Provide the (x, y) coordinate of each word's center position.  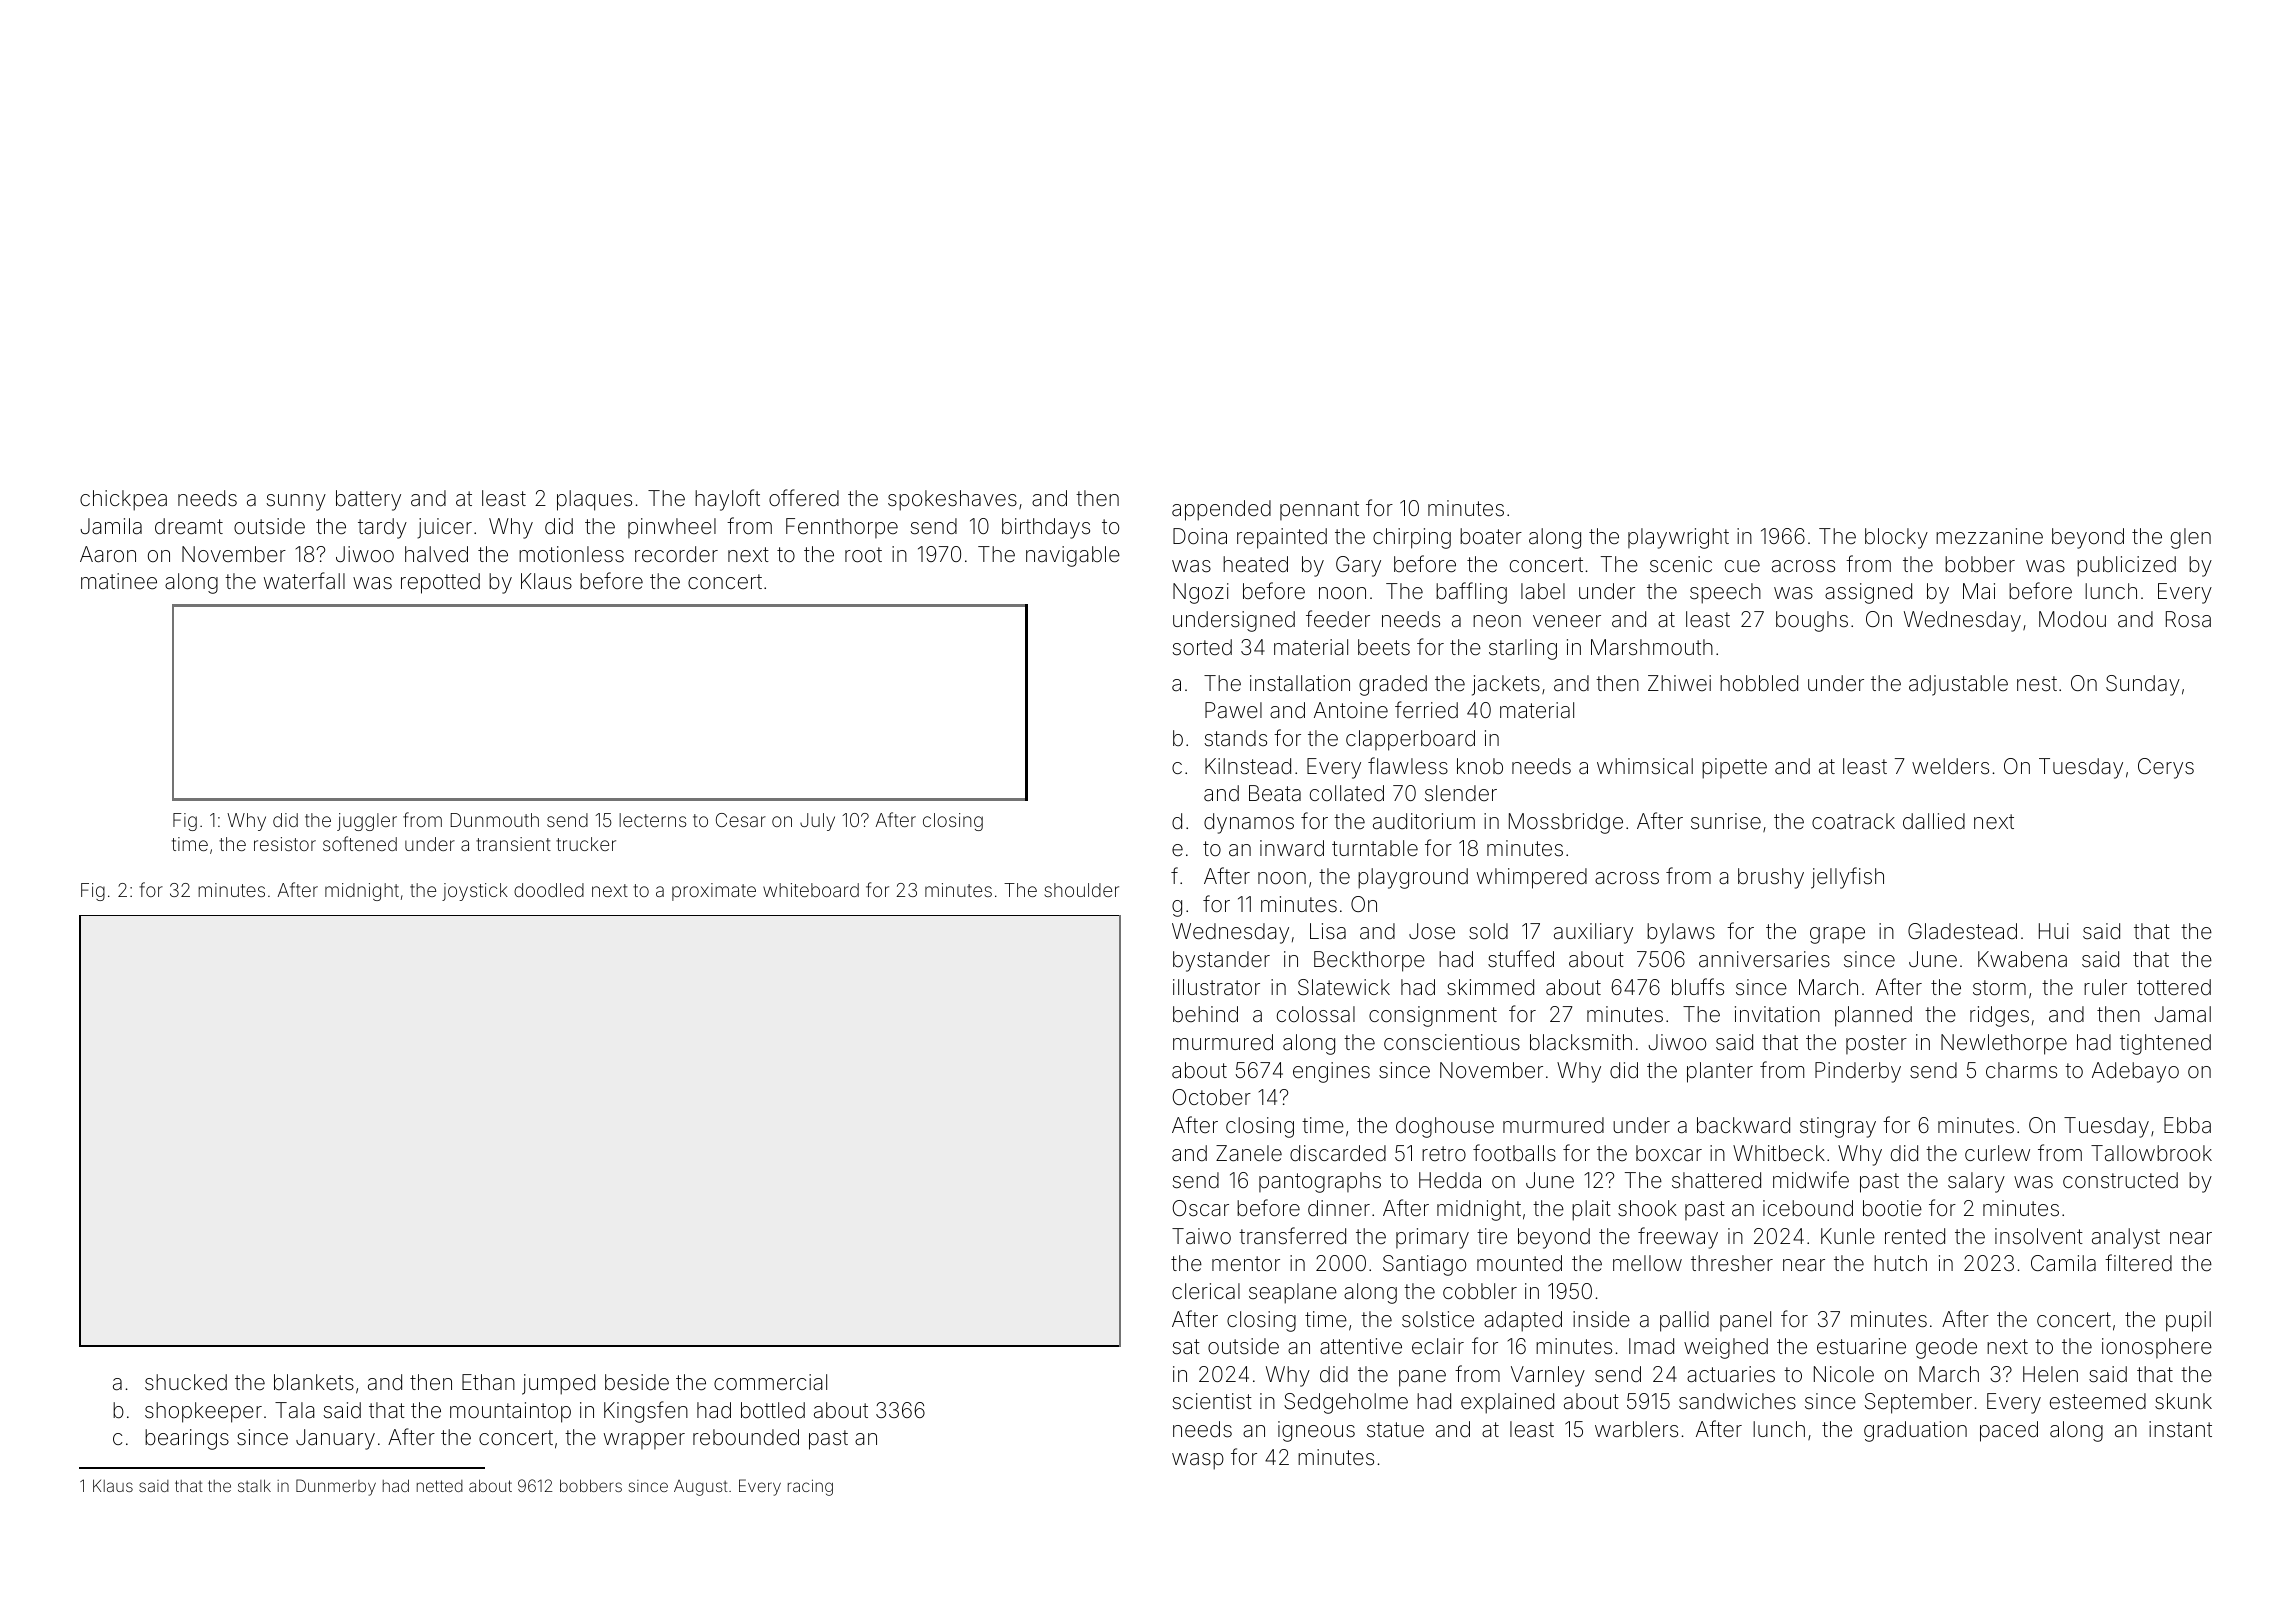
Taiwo (1201, 1236)
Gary (1358, 566)
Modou (2072, 619)
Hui (2054, 931)
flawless (1408, 766)
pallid (1684, 1321)
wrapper (644, 1441)
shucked (186, 1382)
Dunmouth (495, 820)
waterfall (304, 581)
